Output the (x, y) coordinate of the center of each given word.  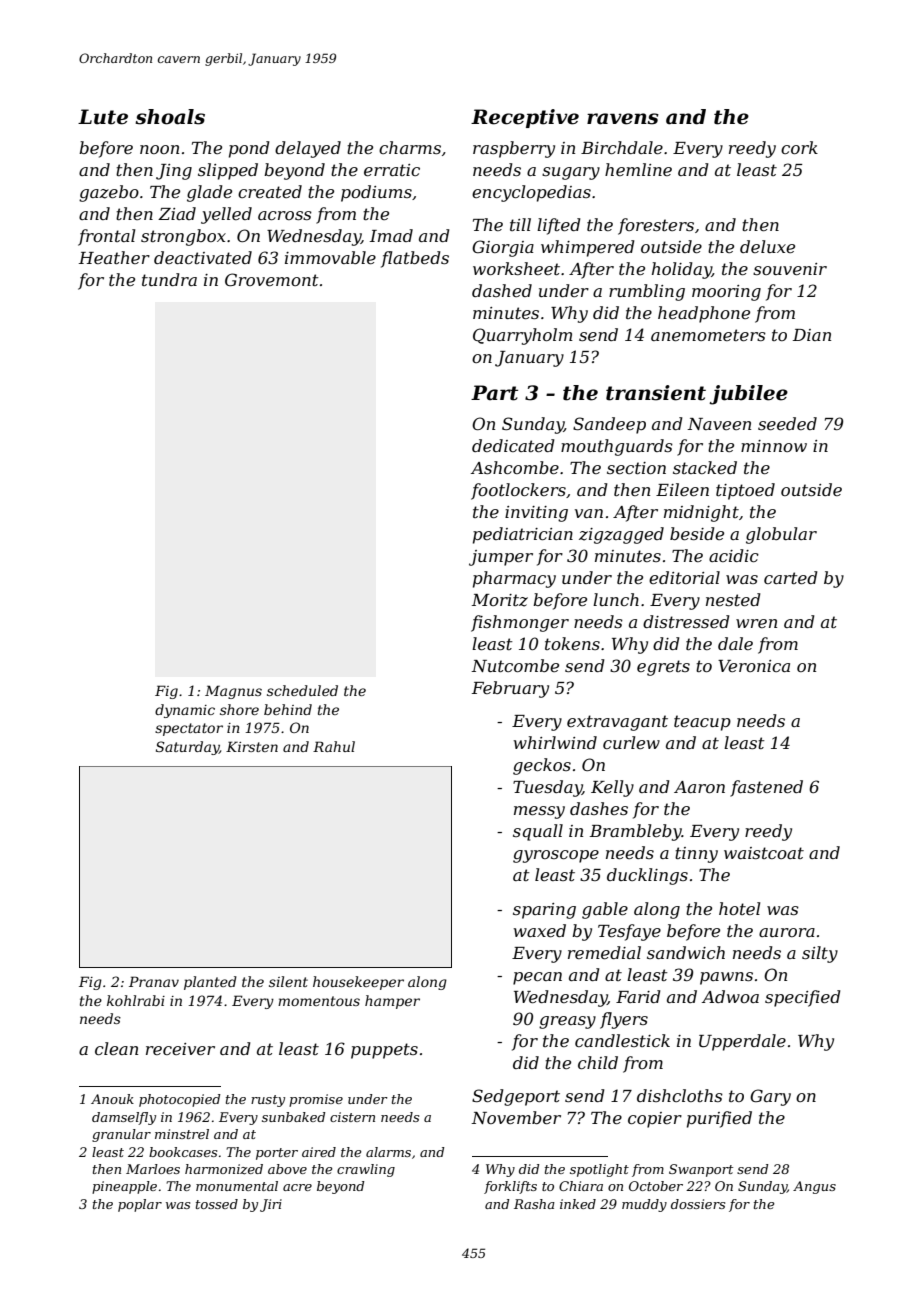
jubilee (748, 395)
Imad (391, 235)
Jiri (271, 1205)
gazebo (109, 193)
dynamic (185, 711)
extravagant (617, 723)
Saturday (187, 748)
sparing (544, 911)
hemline (638, 169)
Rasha (534, 1204)
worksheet (516, 268)
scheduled (302, 690)
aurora (787, 932)
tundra (169, 279)
